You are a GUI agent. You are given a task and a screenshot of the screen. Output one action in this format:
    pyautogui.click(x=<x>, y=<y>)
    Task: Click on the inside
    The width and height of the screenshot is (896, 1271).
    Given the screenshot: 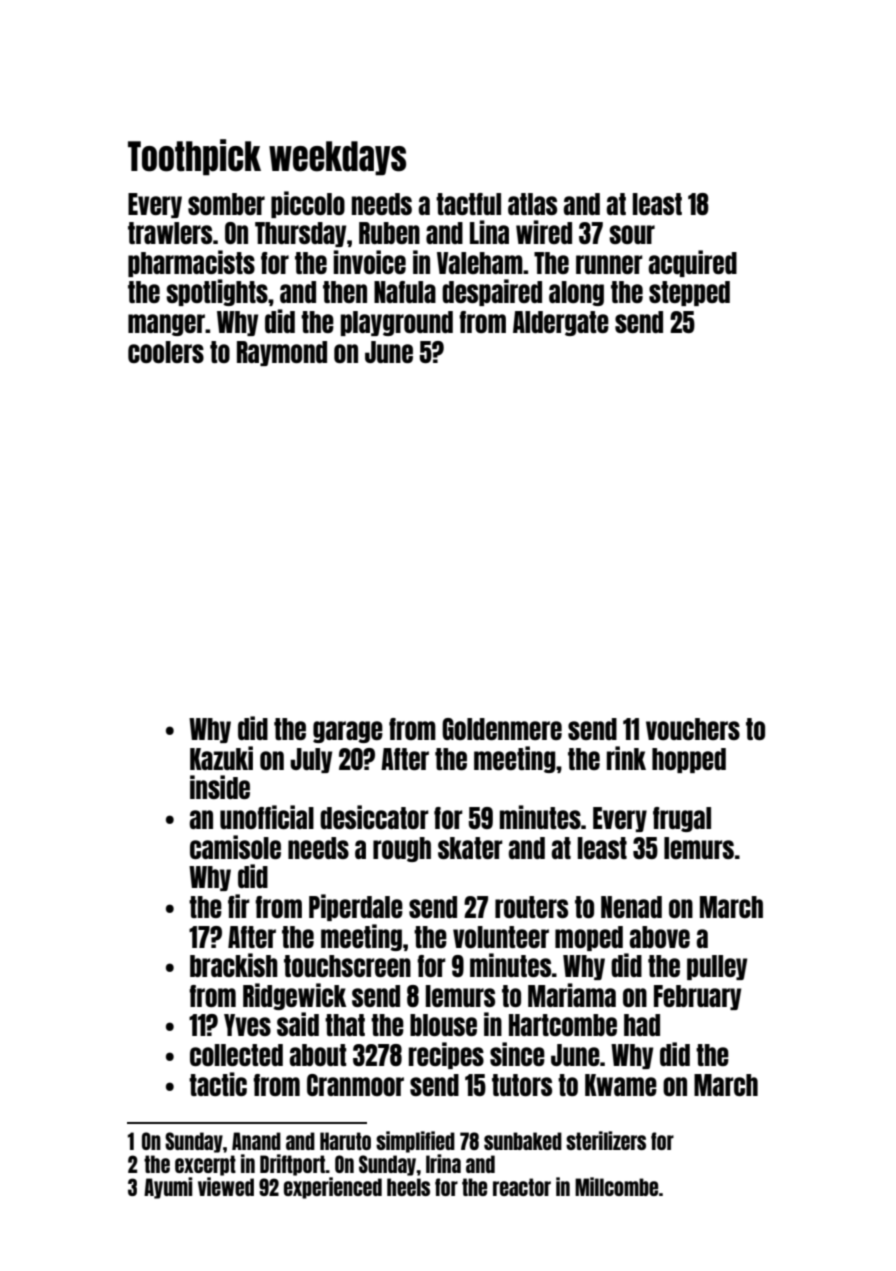 What is the action you would take?
    pyautogui.click(x=220, y=787)
